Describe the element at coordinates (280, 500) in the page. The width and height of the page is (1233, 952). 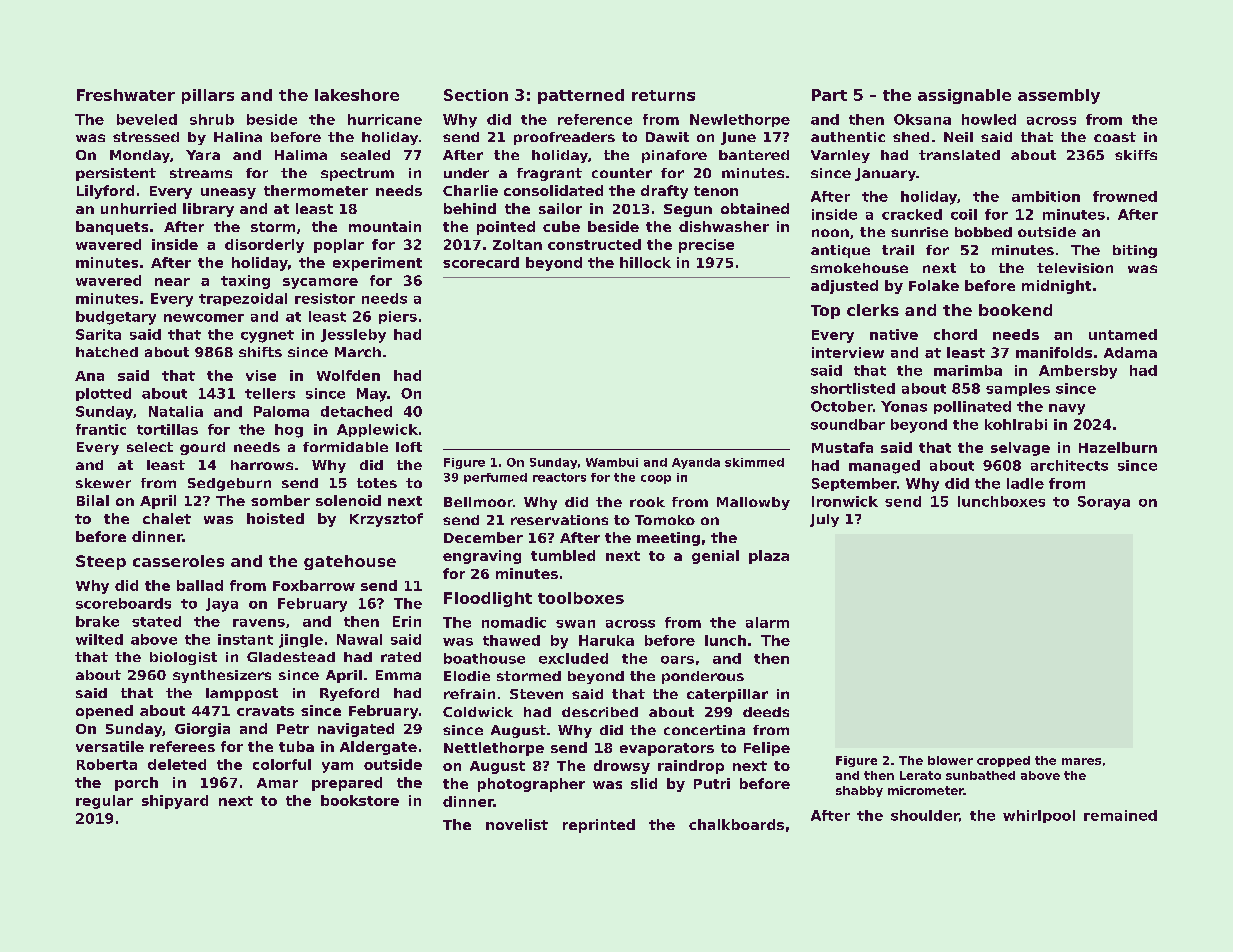
I see `somber` at that location.
